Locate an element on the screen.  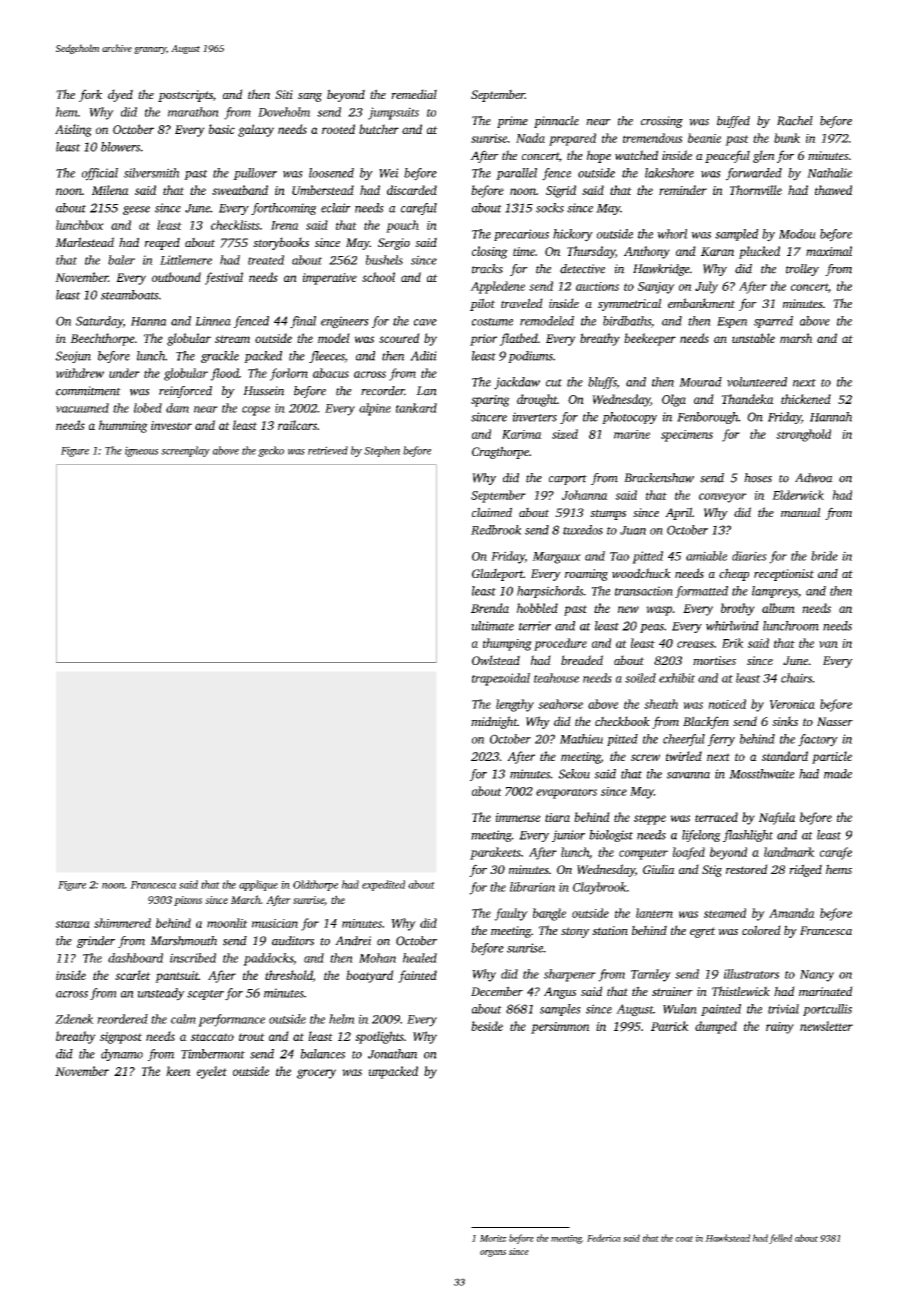
amiable is located at coordinates (706, 556).
